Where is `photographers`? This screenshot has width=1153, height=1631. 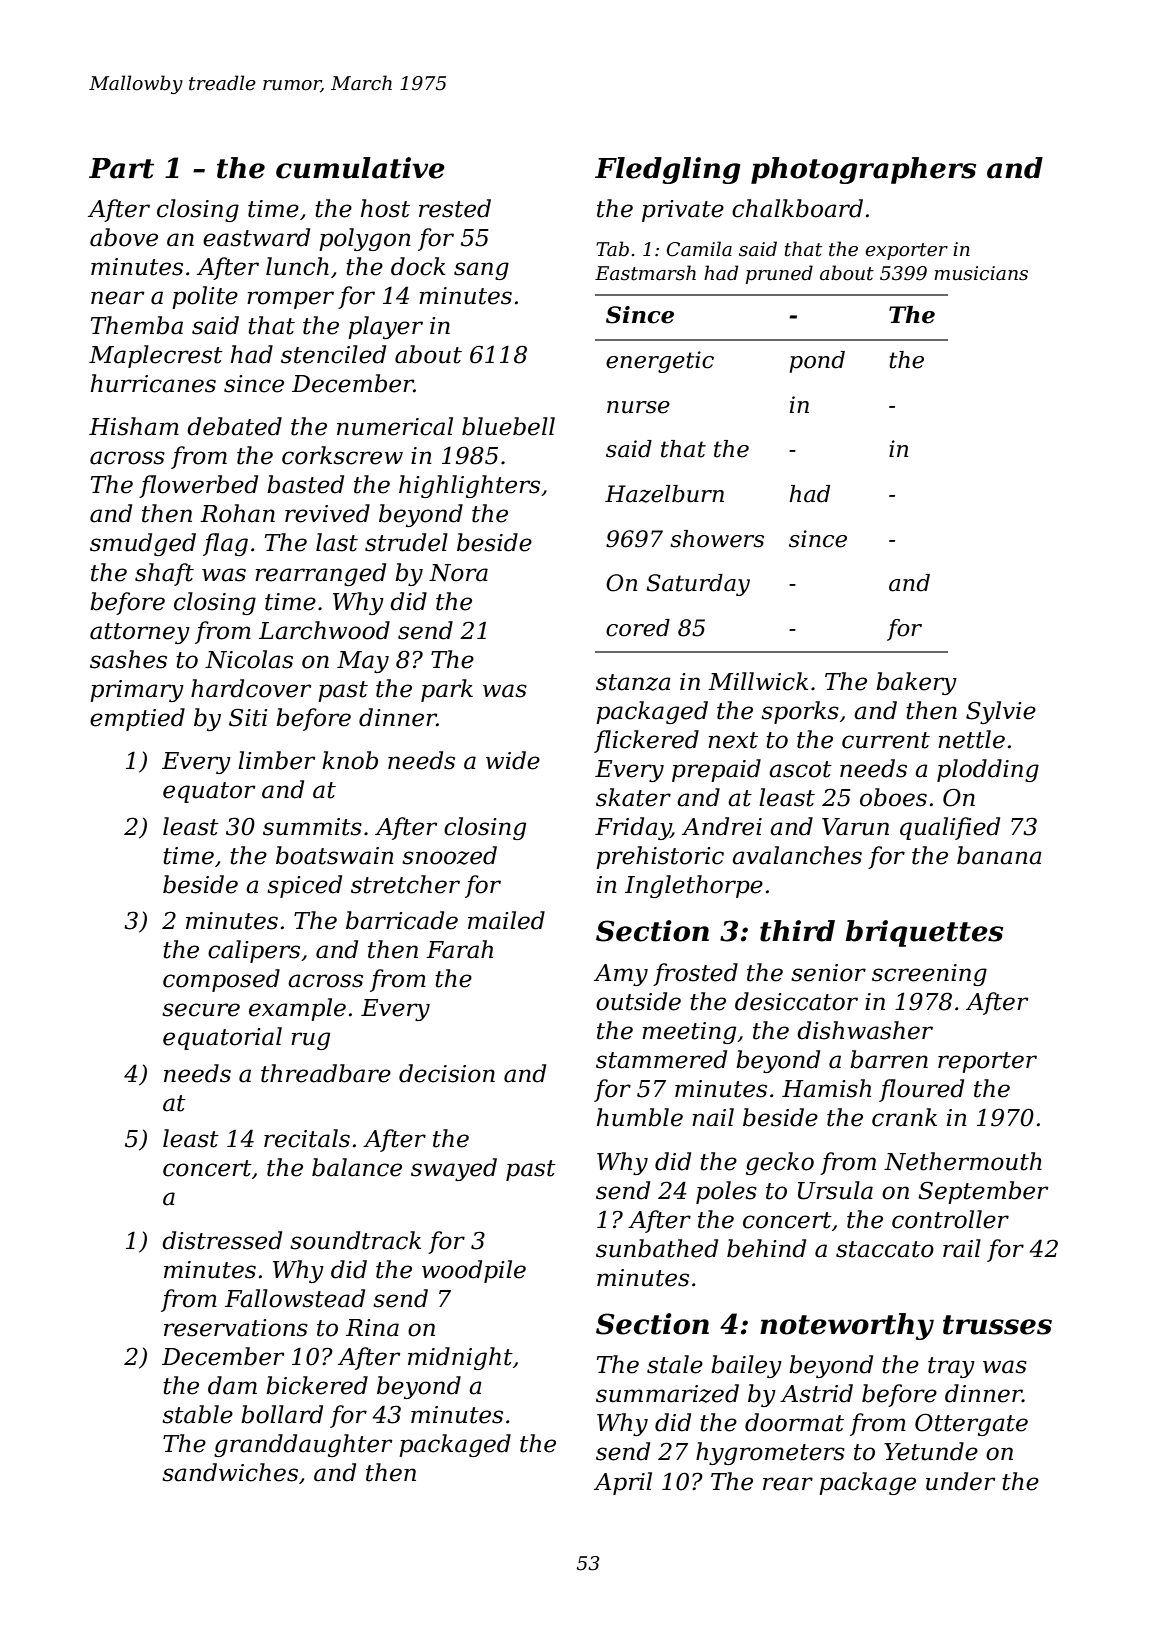
photographers is located at coordinates (863, 170).
